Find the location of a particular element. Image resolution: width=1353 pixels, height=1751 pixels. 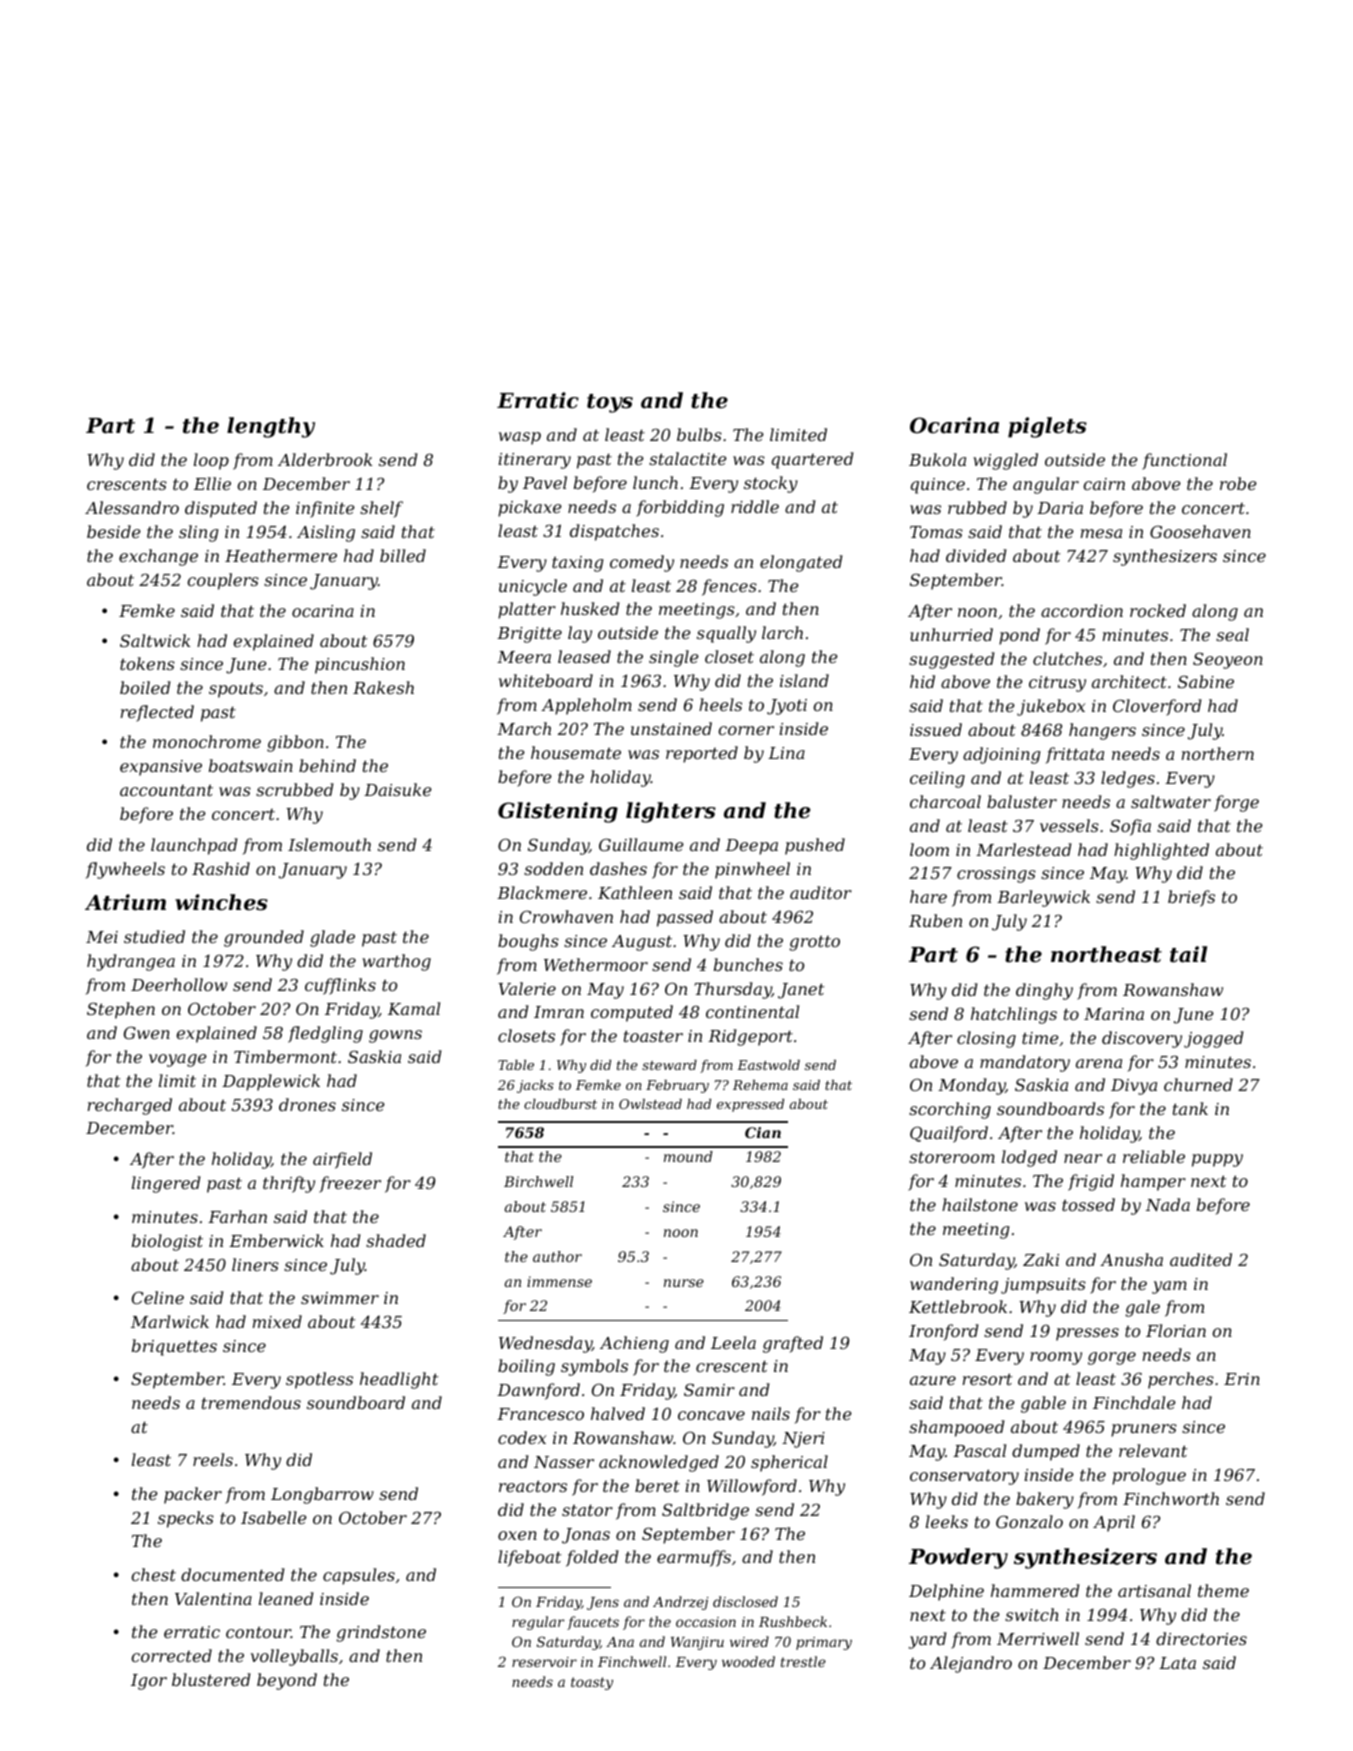

gibbon is located at coordinates (295, 743).
